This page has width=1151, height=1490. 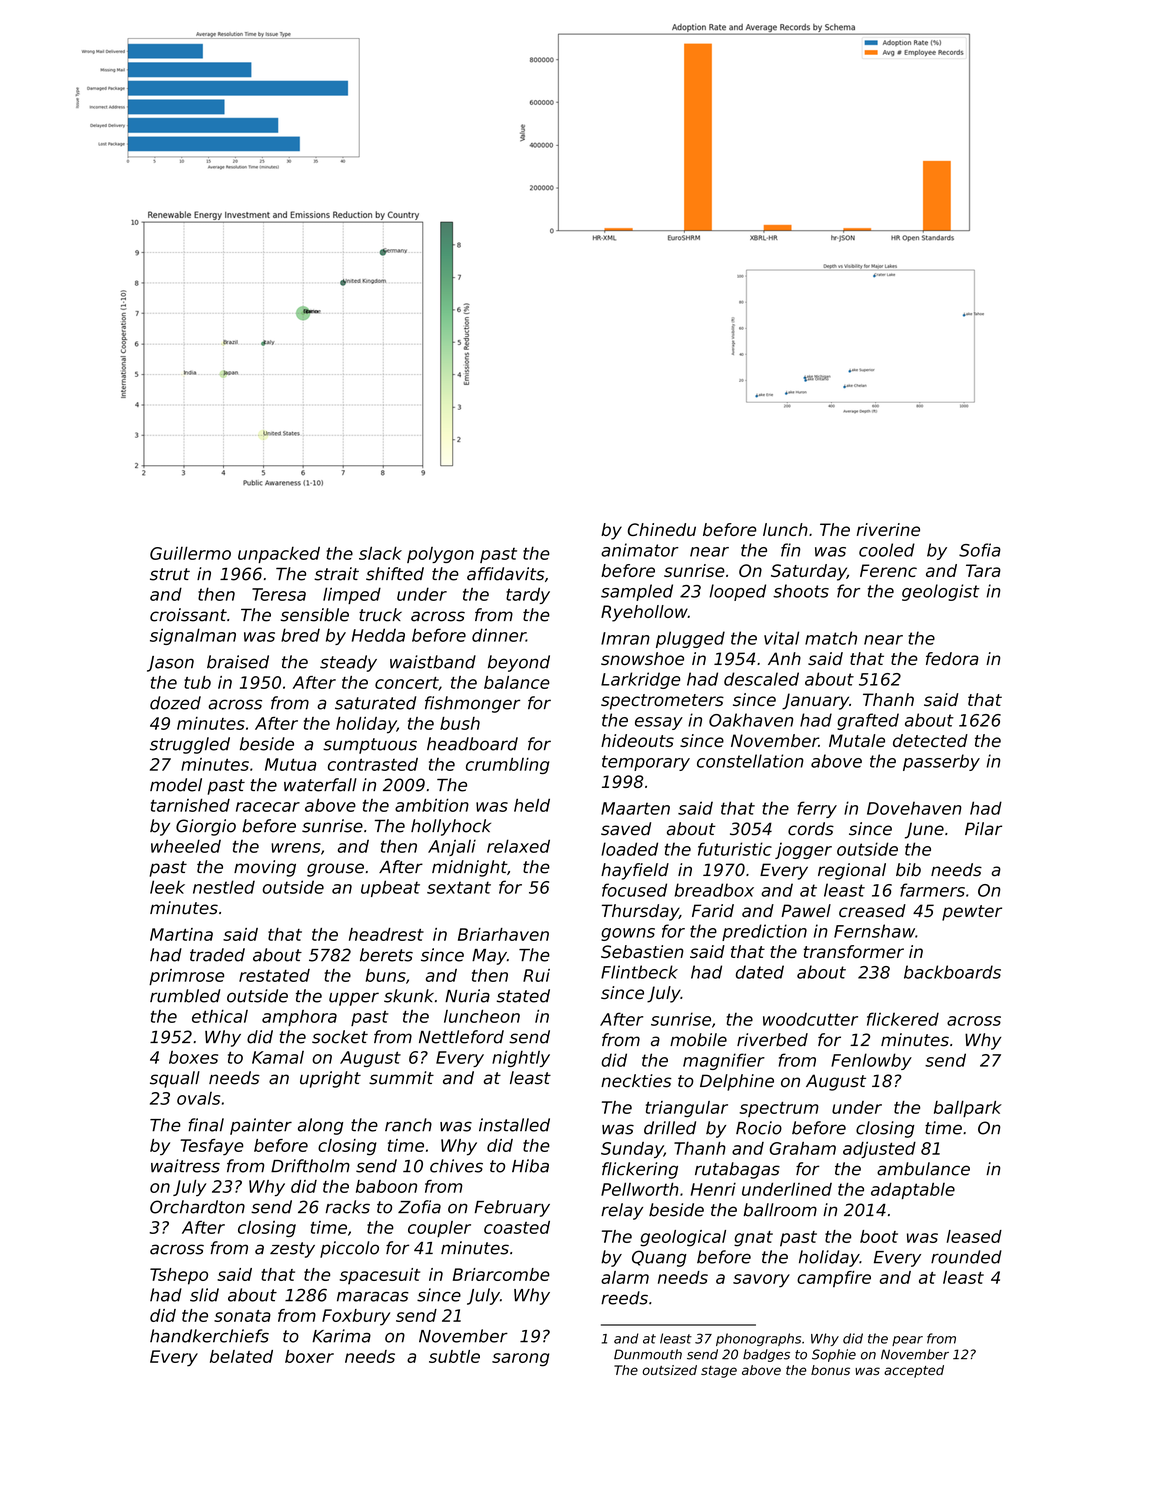 I want to click on Hiba, so click(x=530, y=1166).
